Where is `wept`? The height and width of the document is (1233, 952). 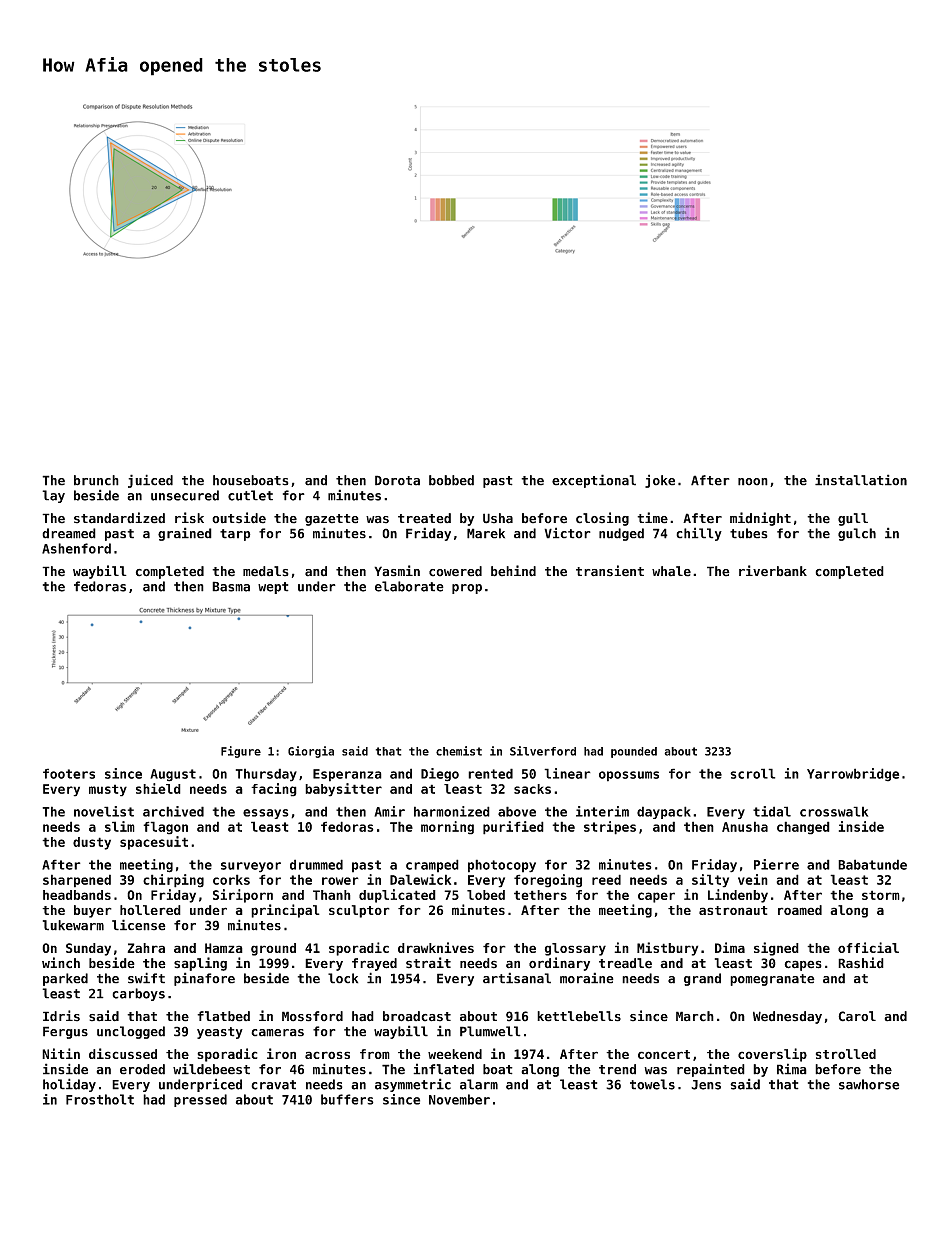 wept is located at coordinates (273, 588).
